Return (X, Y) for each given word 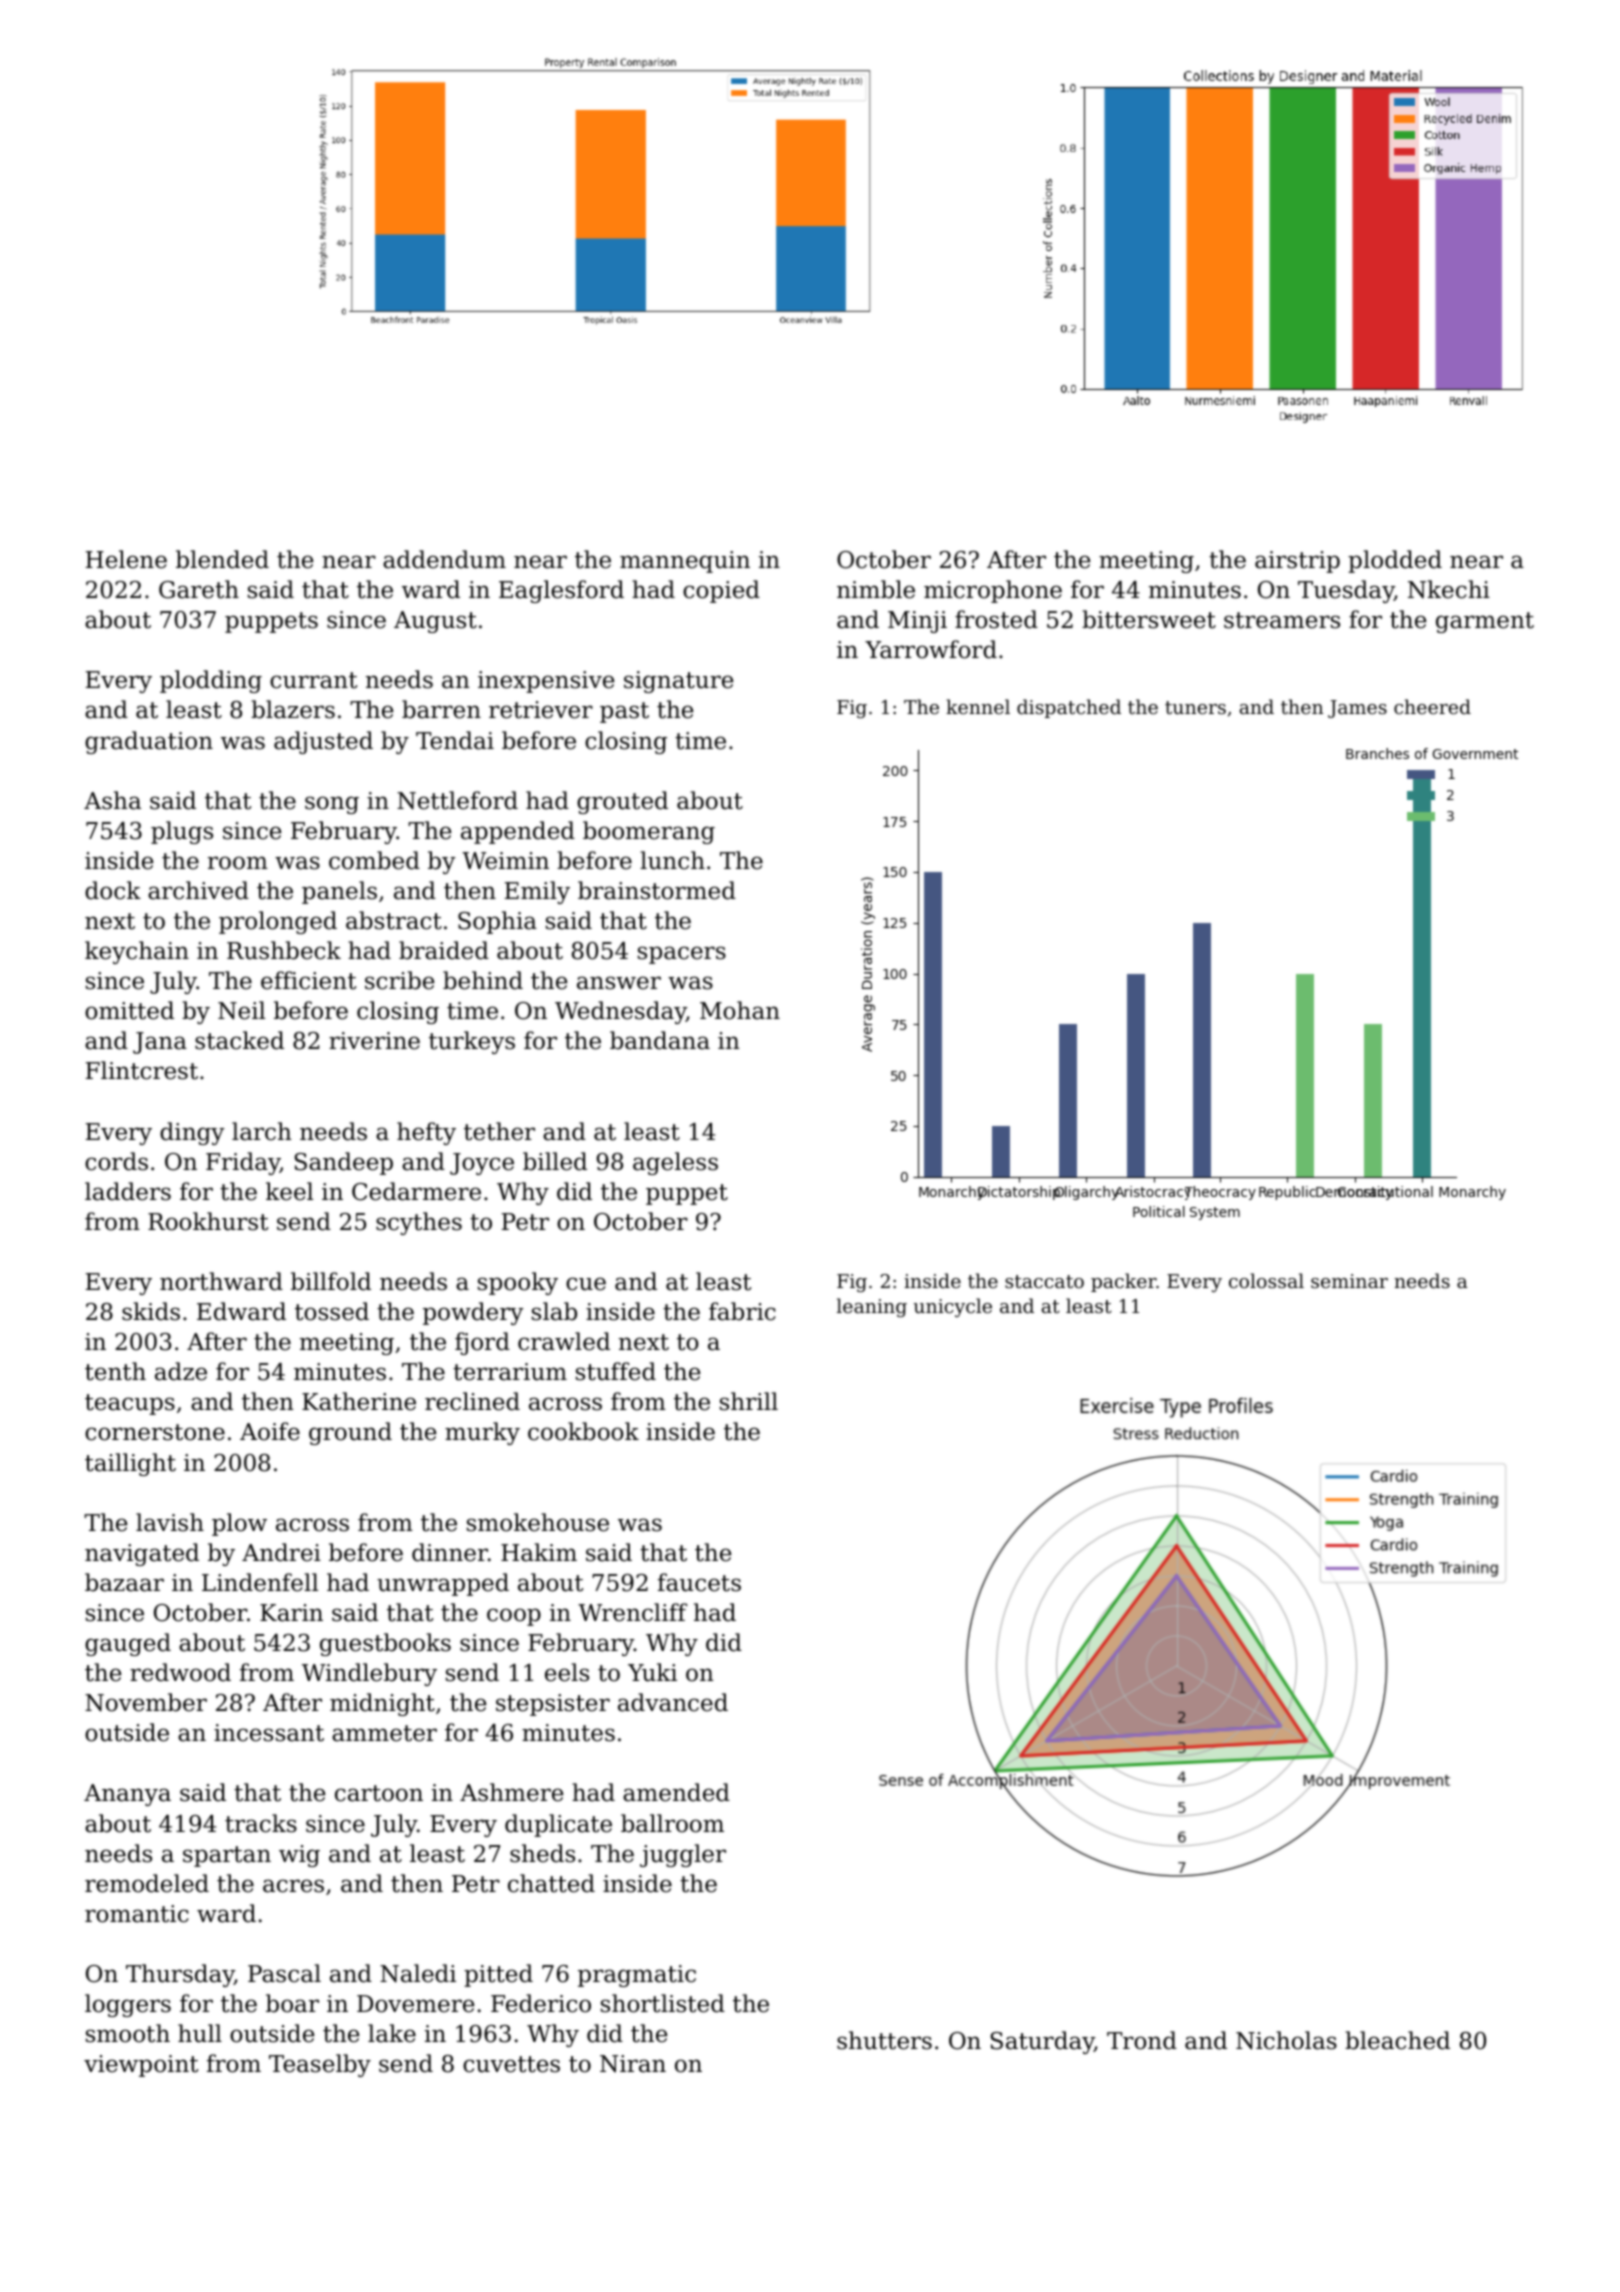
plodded (1395, 561)
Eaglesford (561, 591)
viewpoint (141, 2066)
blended (222, 559)
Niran (633, 2064)
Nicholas (1286, 2040)
